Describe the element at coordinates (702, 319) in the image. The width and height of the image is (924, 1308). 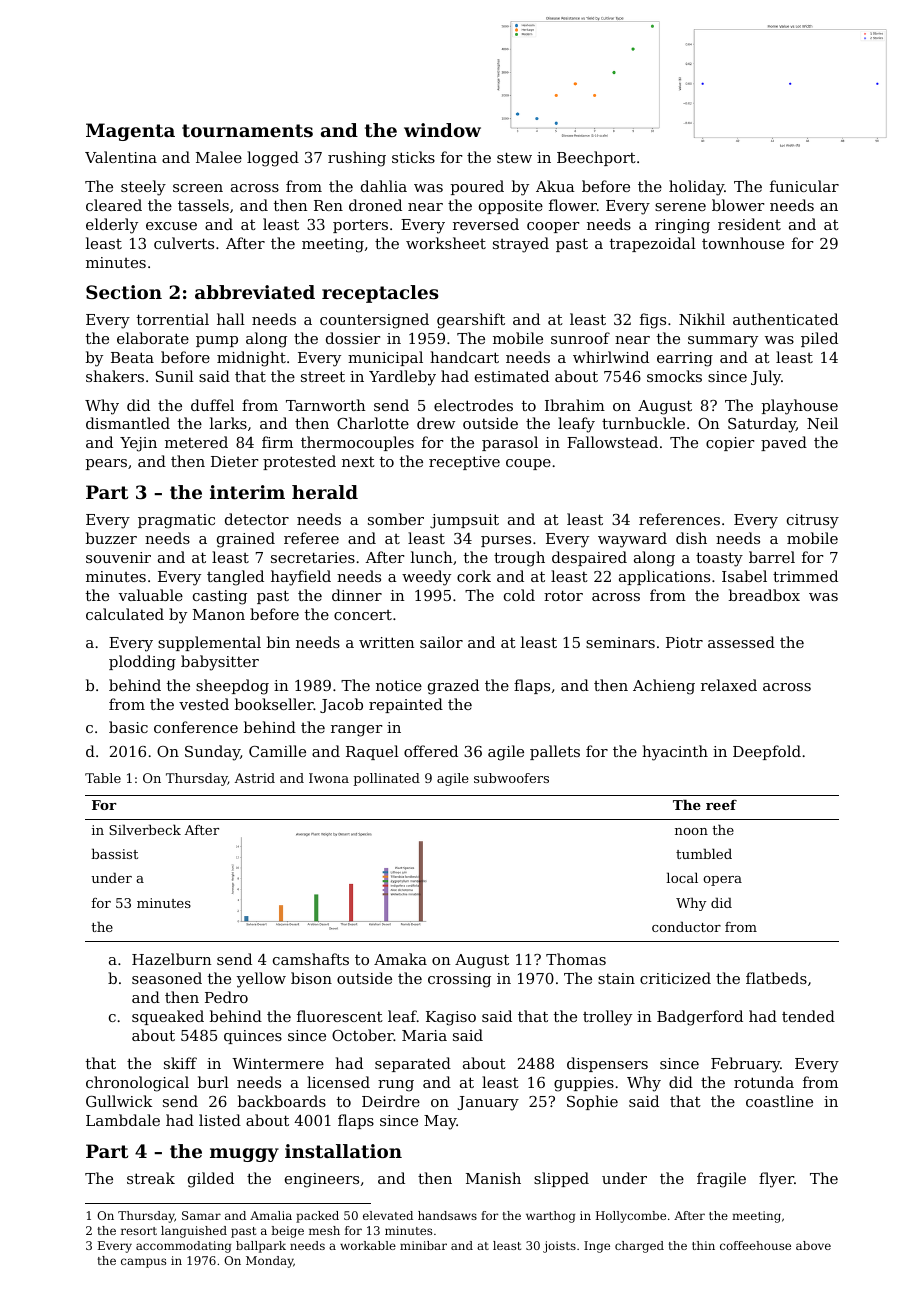
I see `Nikhil` at that location.
